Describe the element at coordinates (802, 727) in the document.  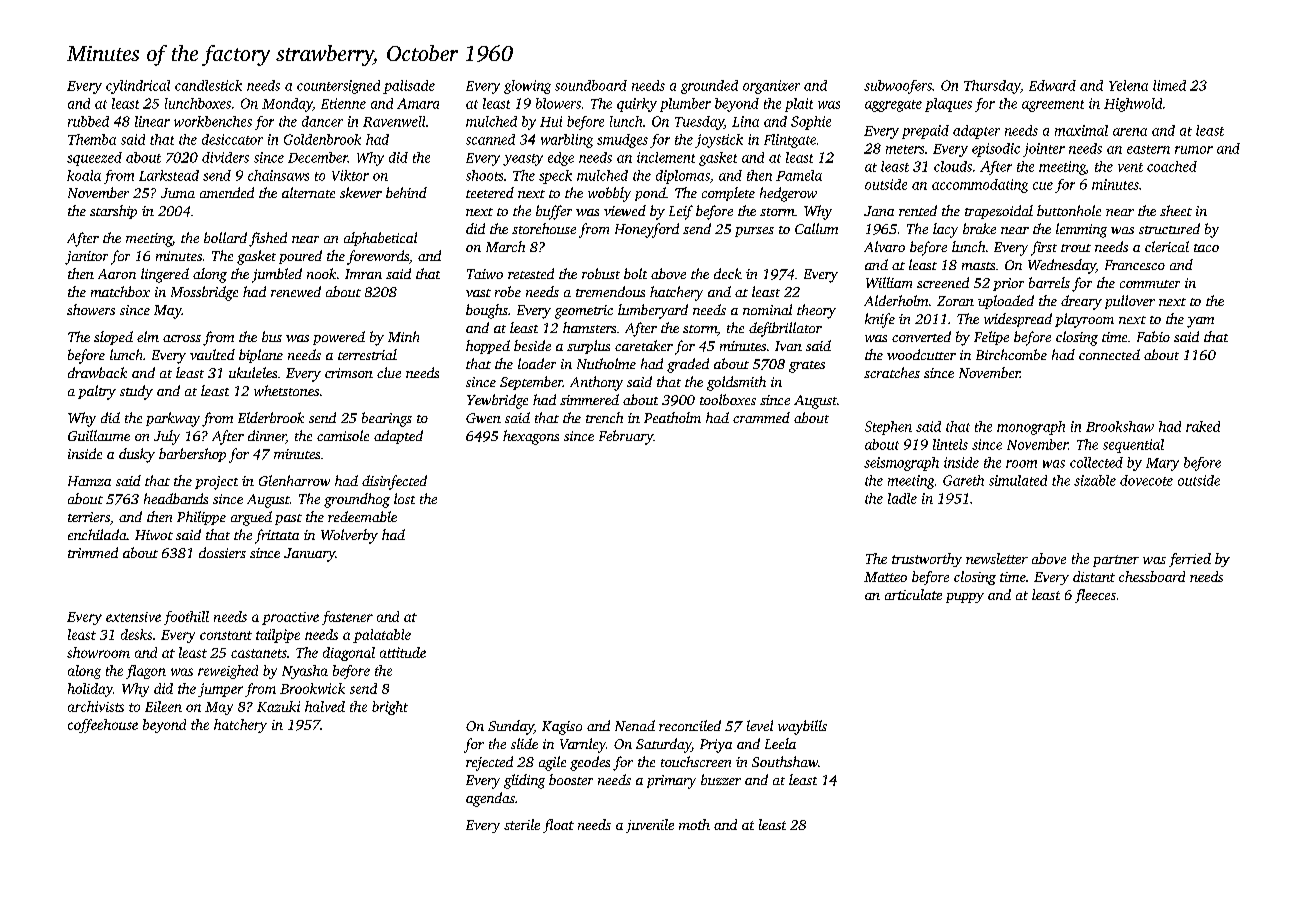
I see `waybills` at that location.
